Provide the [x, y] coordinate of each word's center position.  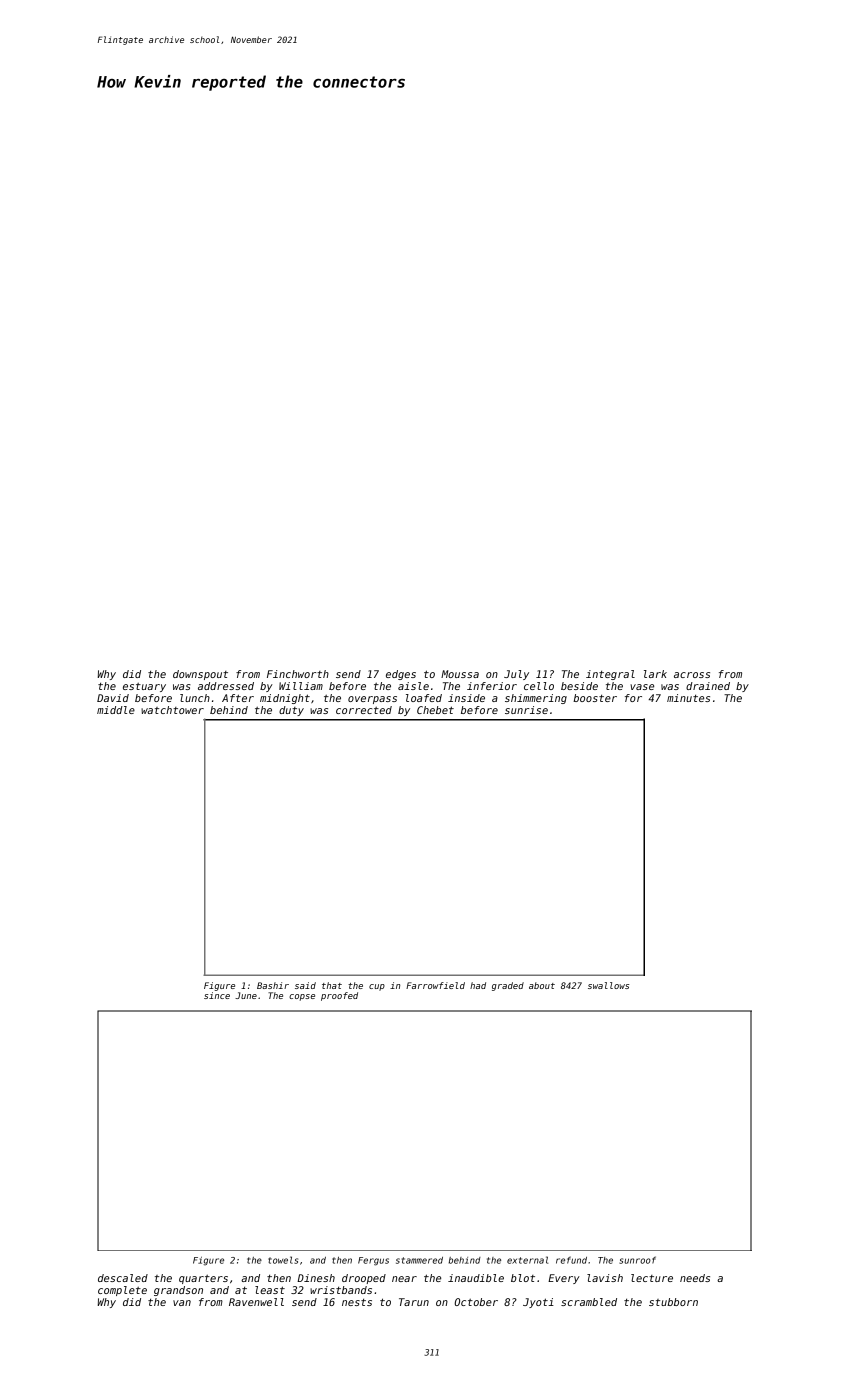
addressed [226, 686]
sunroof [637, 1260]
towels [283, 1260]
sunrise [526, 710]
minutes [688, 698]
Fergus [373, 1261]
